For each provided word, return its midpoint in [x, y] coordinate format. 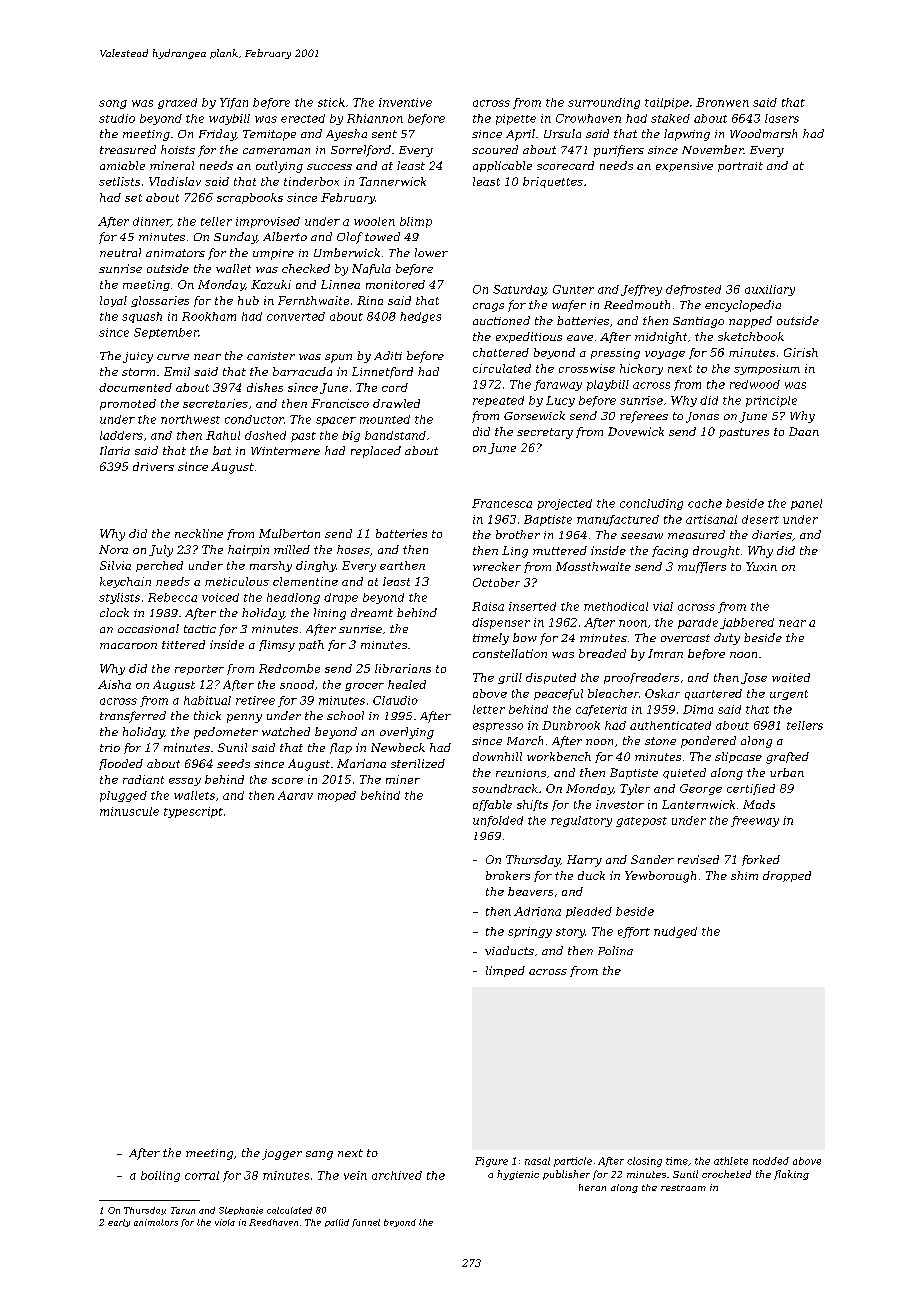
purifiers [619, 151]
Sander [652, 859]
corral [202, 1175]
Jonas [702, 417]
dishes [265, 387]
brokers [508, 875]
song [113, 104]
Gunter [573, 289]
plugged [123, 796]
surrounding [604, 103]
